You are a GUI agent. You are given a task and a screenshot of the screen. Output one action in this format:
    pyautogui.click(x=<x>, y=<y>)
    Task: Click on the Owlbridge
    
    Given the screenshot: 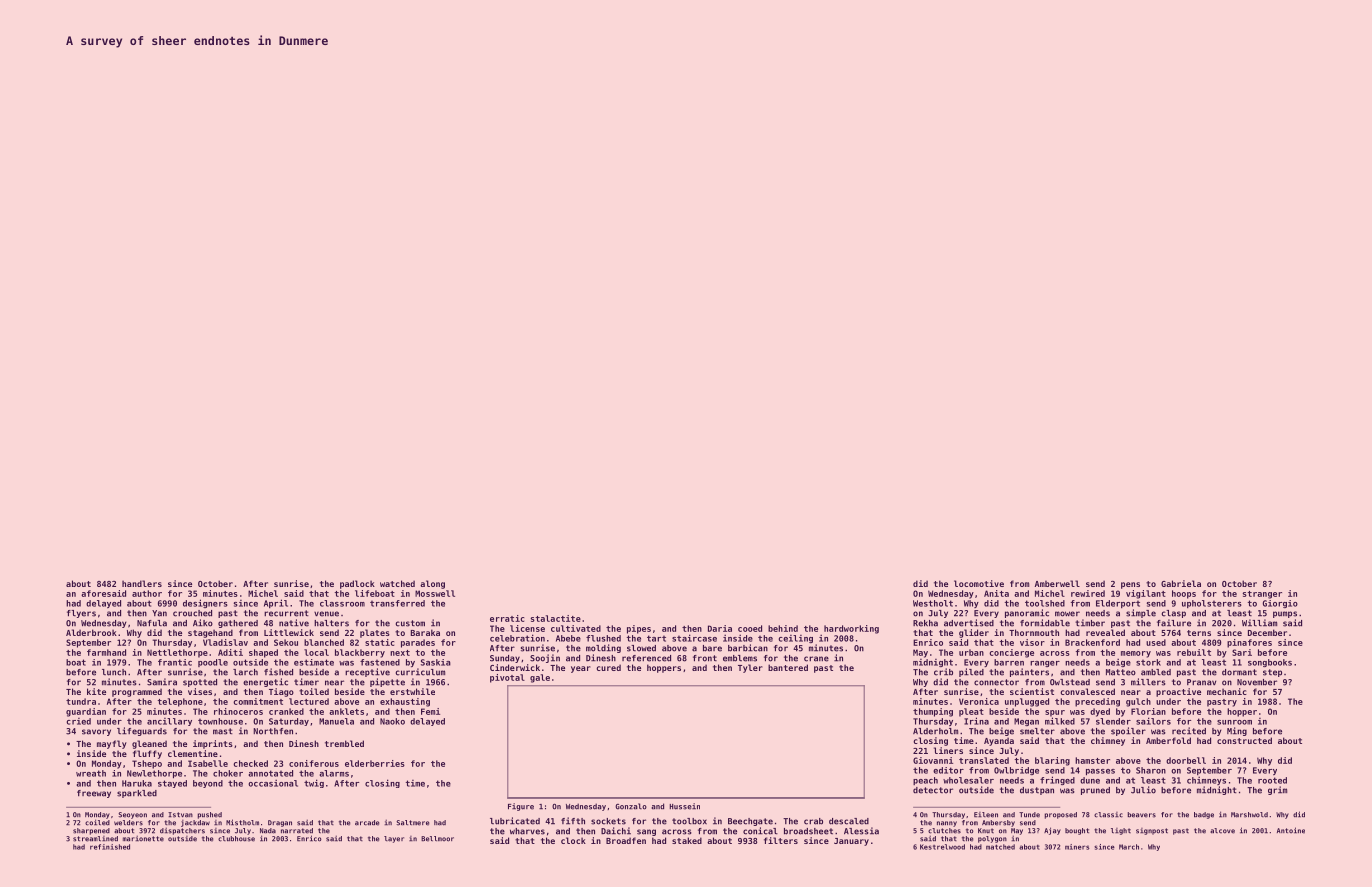 What is the action you would take?
    pyautogui.click(x=1016, y=771)
